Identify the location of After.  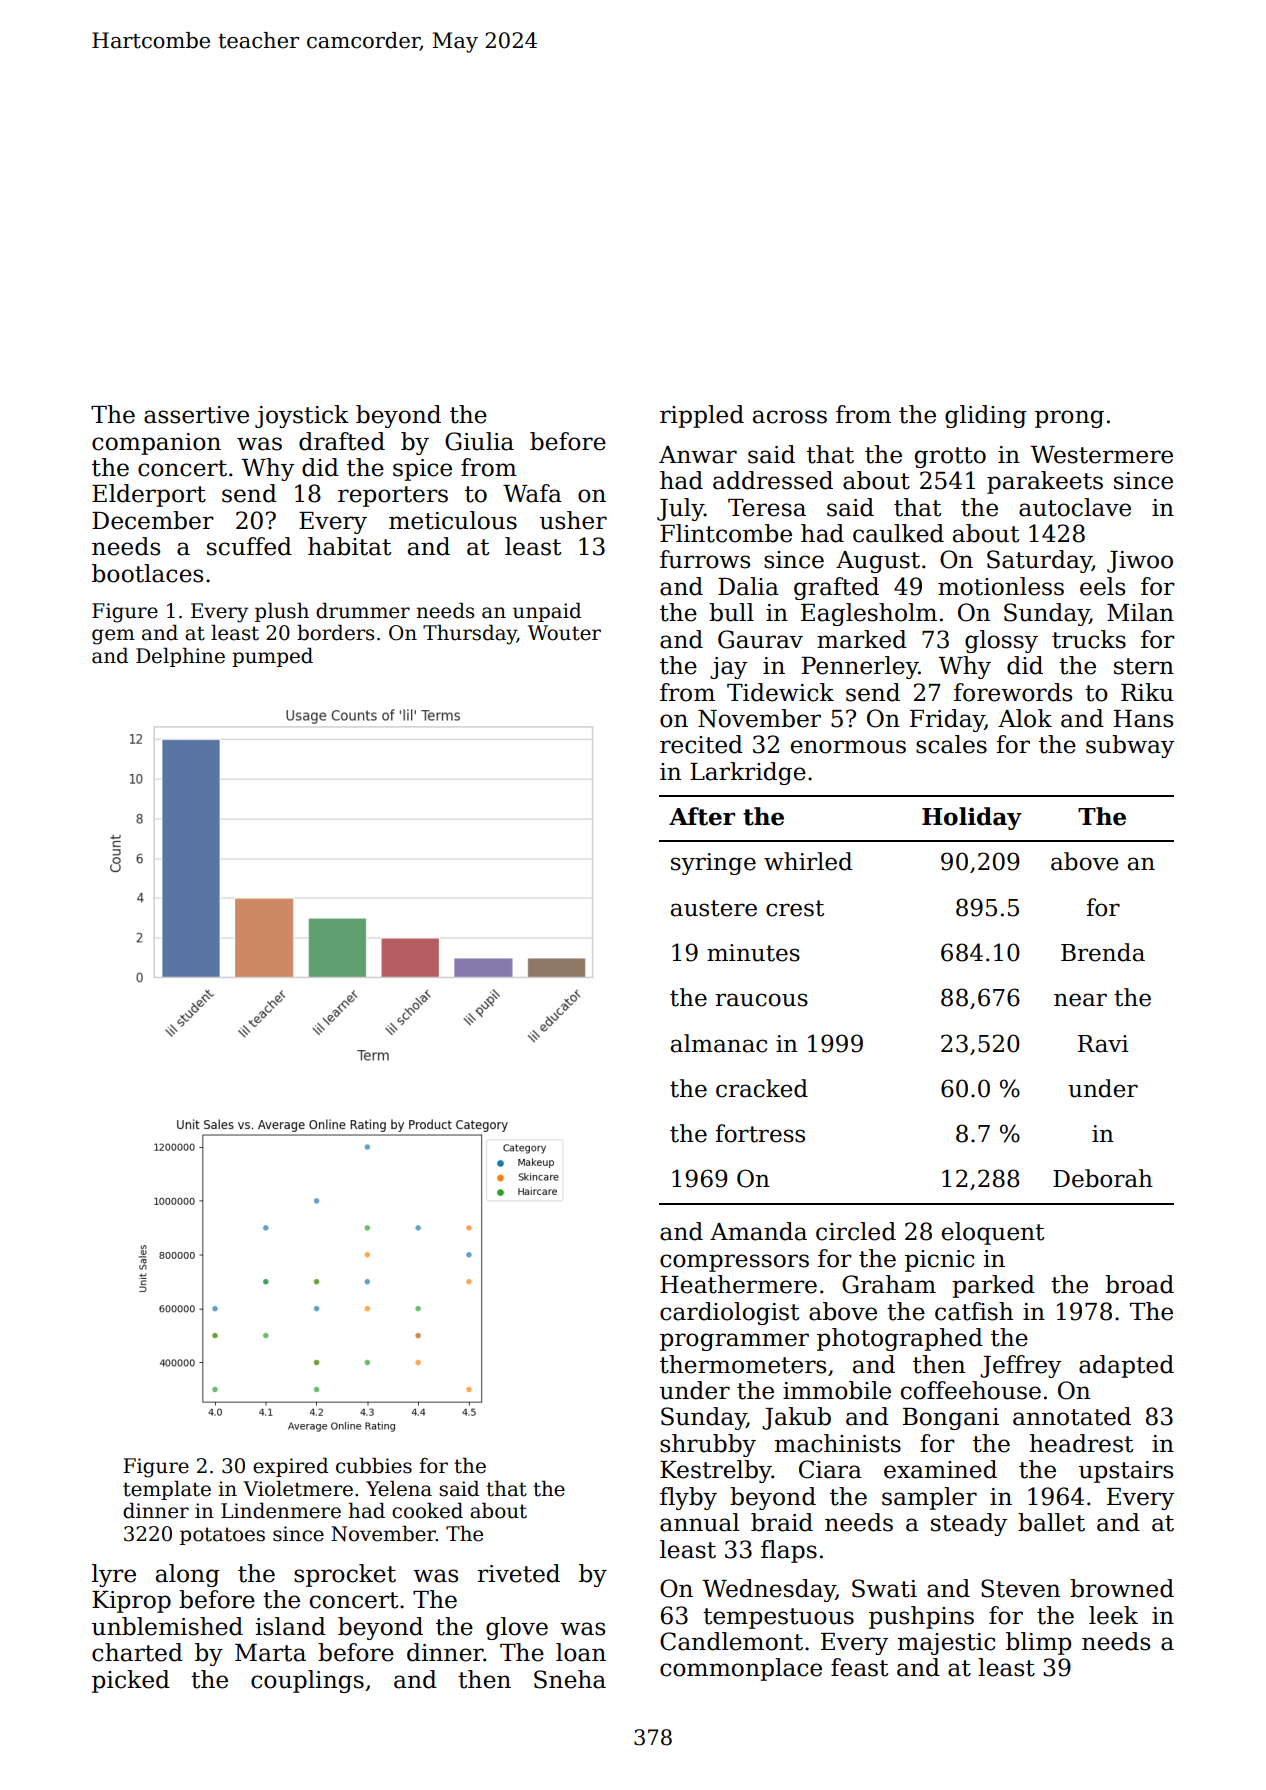
(702, 816).
